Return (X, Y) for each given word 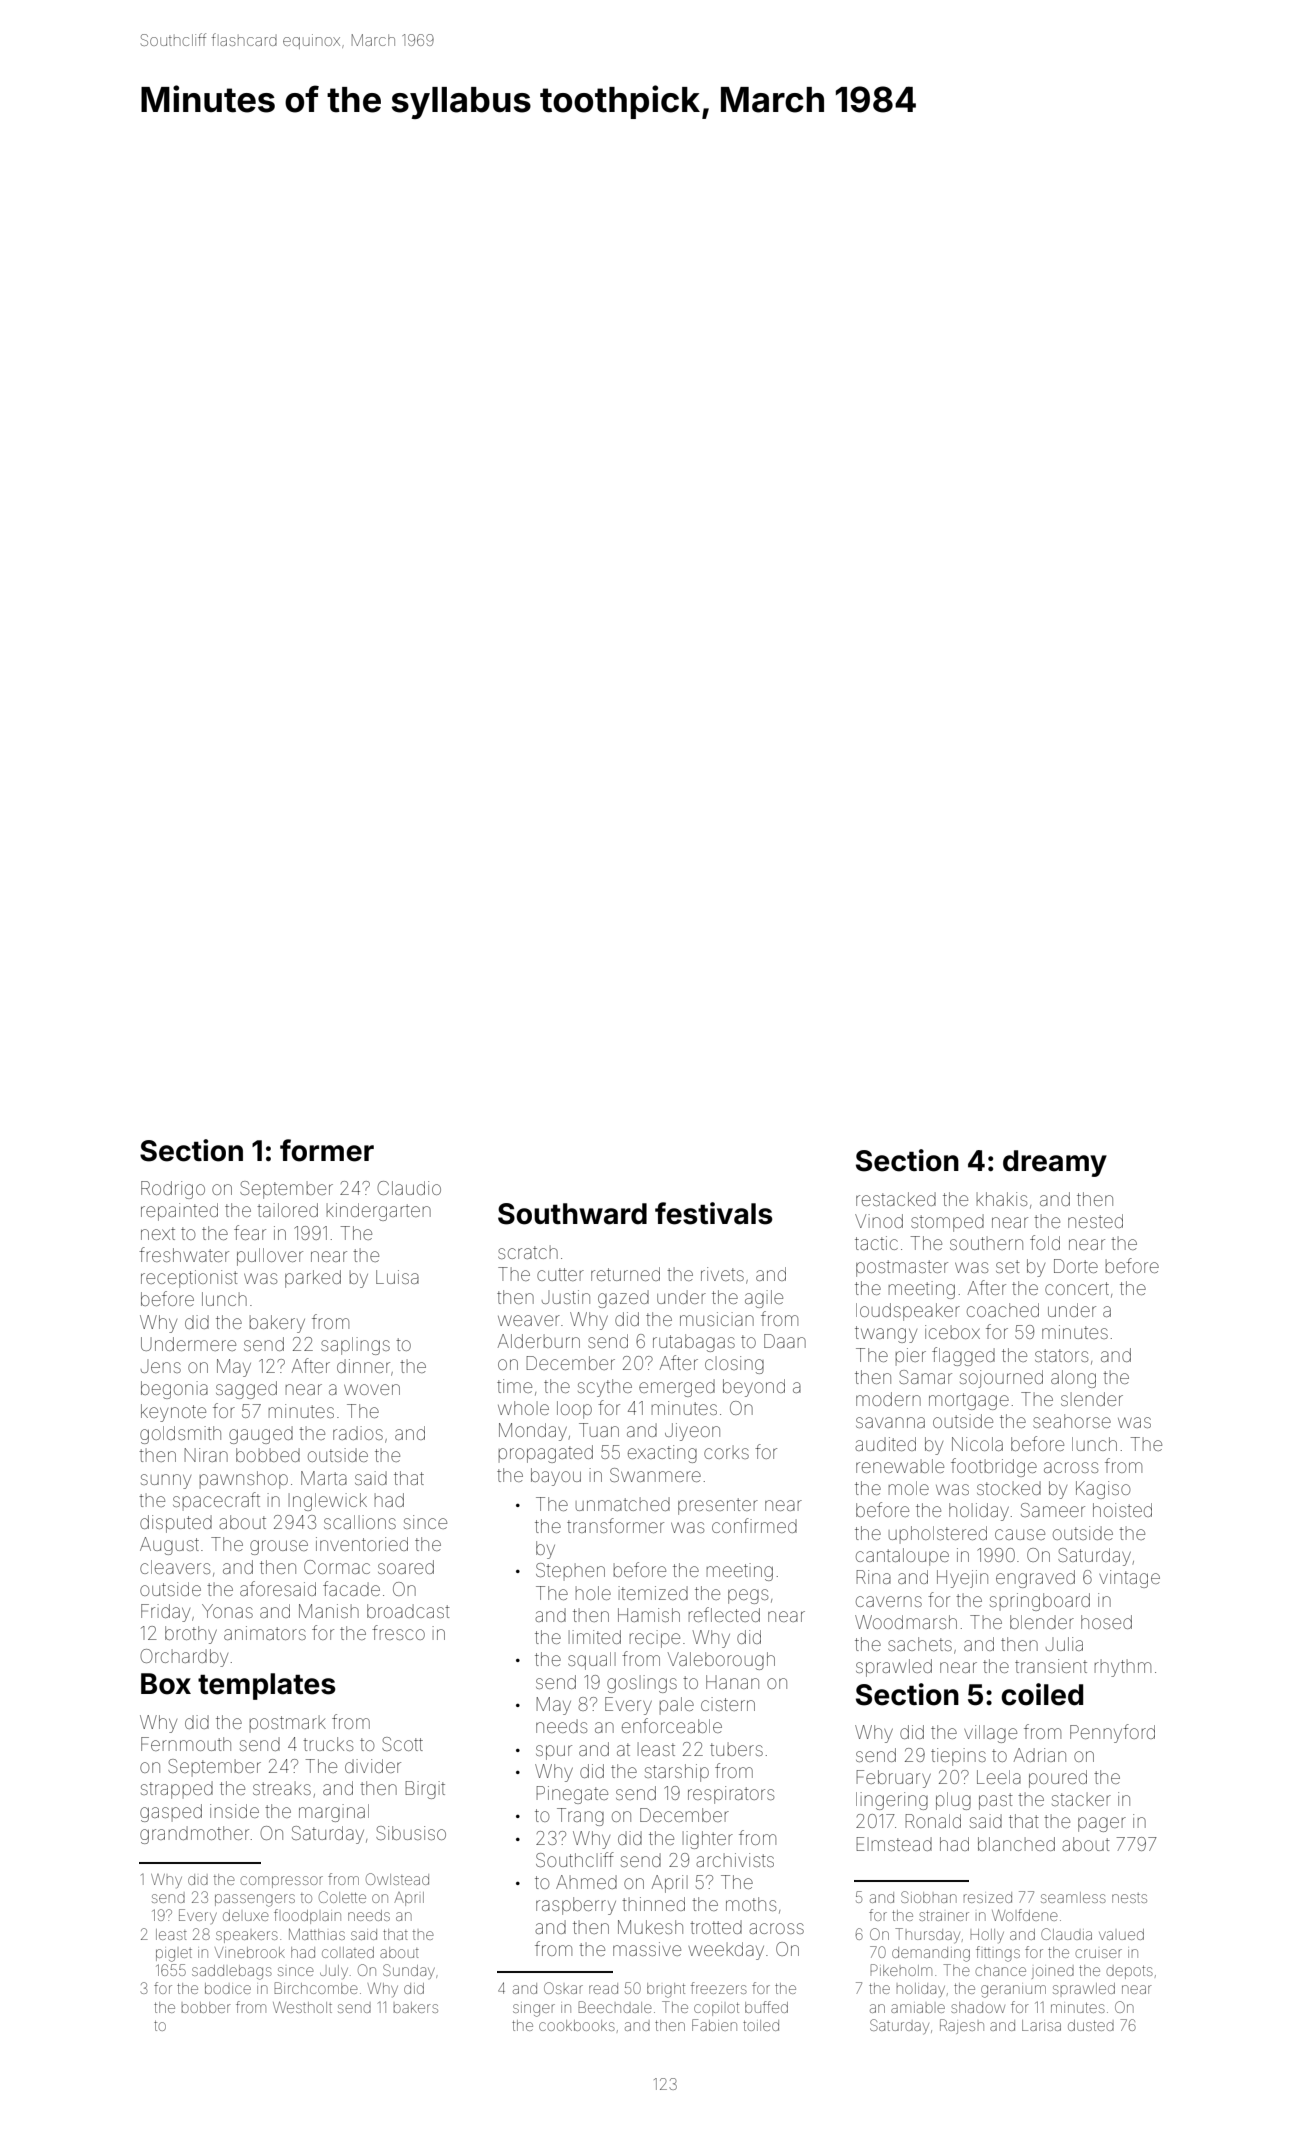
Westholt (302, 2007)
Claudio (409, 1188)
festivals (714, 1213)
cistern (728, 1704)
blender (1042, 1622)
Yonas (227, 1611)
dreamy (1055, 1163)
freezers (719, 1988)
